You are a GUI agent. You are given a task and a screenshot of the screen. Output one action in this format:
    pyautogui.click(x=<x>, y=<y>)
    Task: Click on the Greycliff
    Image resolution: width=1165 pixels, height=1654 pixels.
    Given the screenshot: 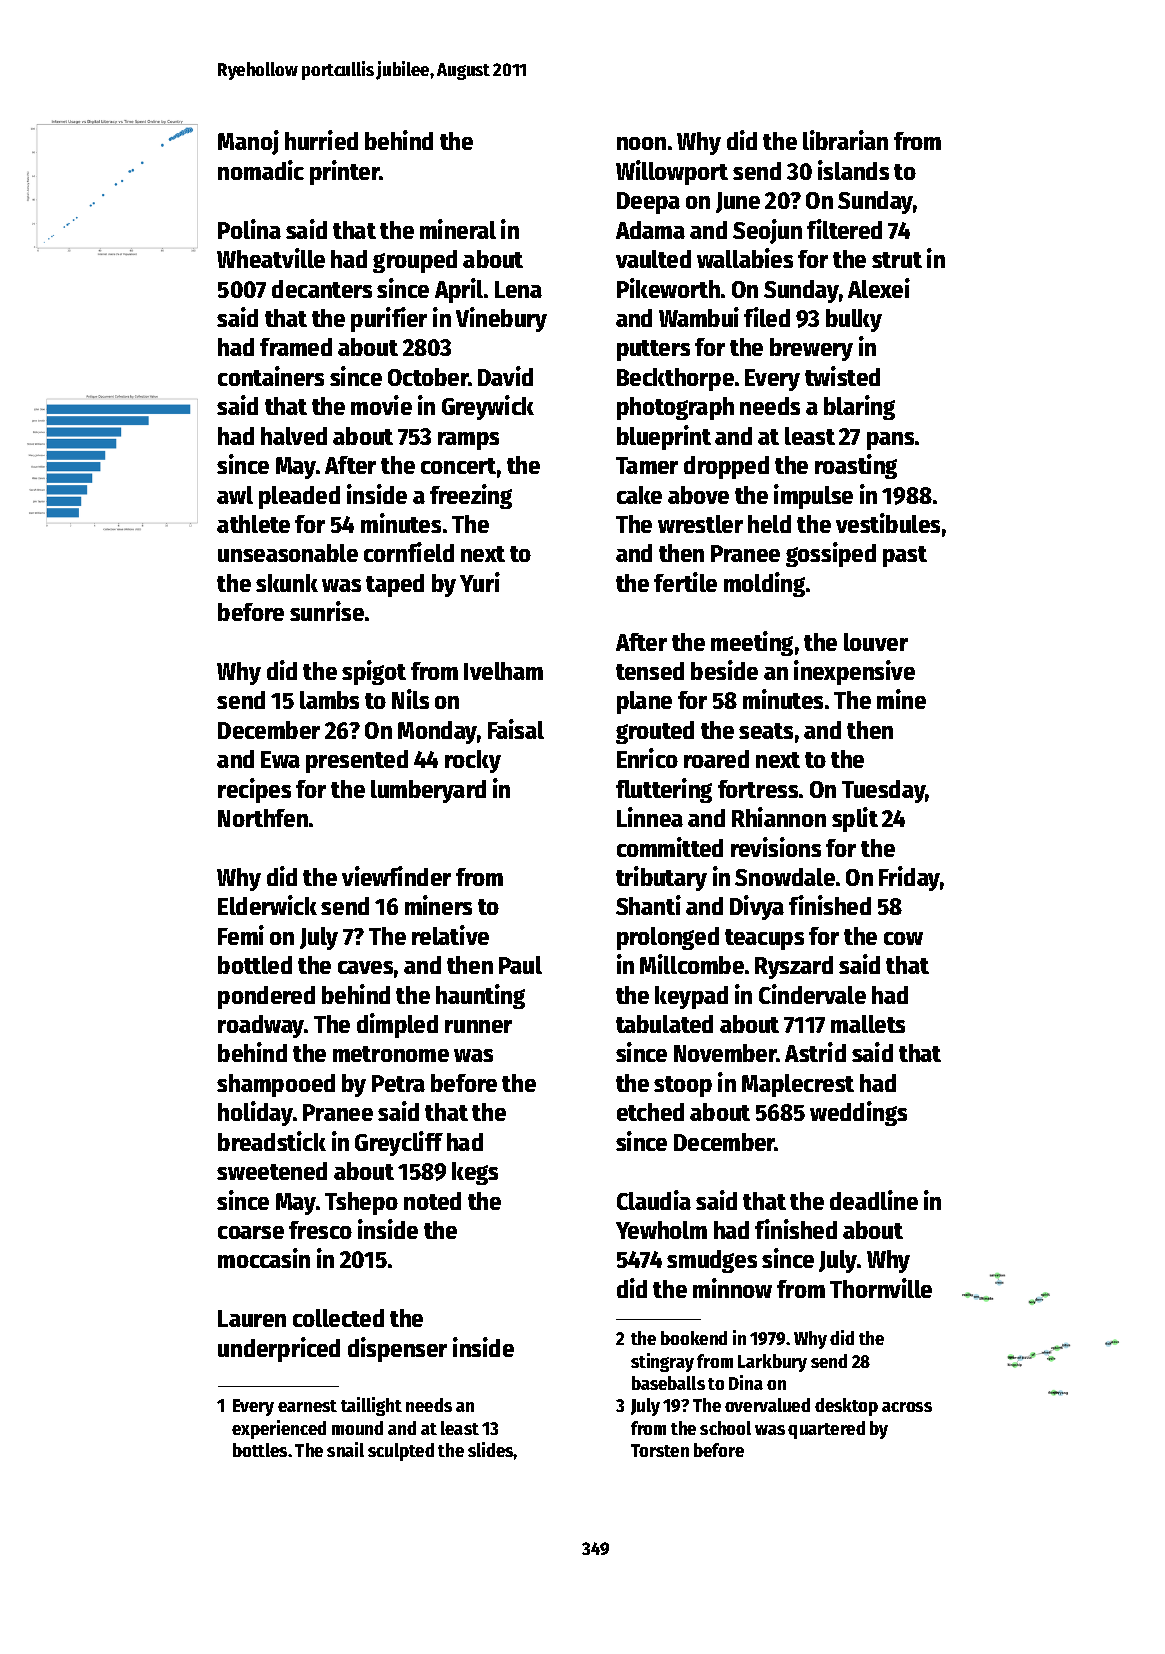 What is the action you would take?
    pyautogui.click(x=399, y=1143)
